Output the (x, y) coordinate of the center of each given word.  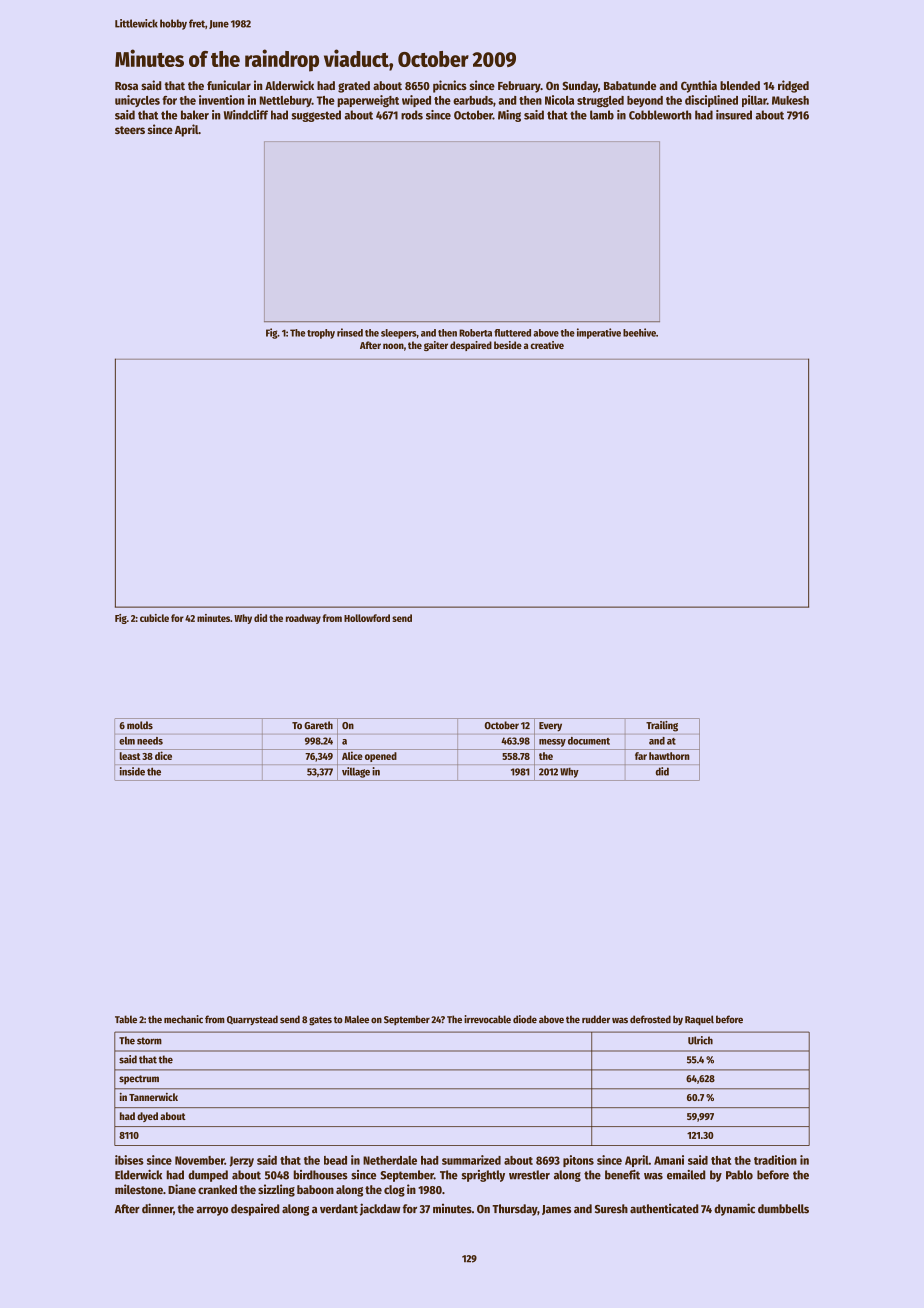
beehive (639, 332)
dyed (147, 1117)
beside (508, 345)
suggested (316, 116)
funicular (229, 85)
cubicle (154, 618)
